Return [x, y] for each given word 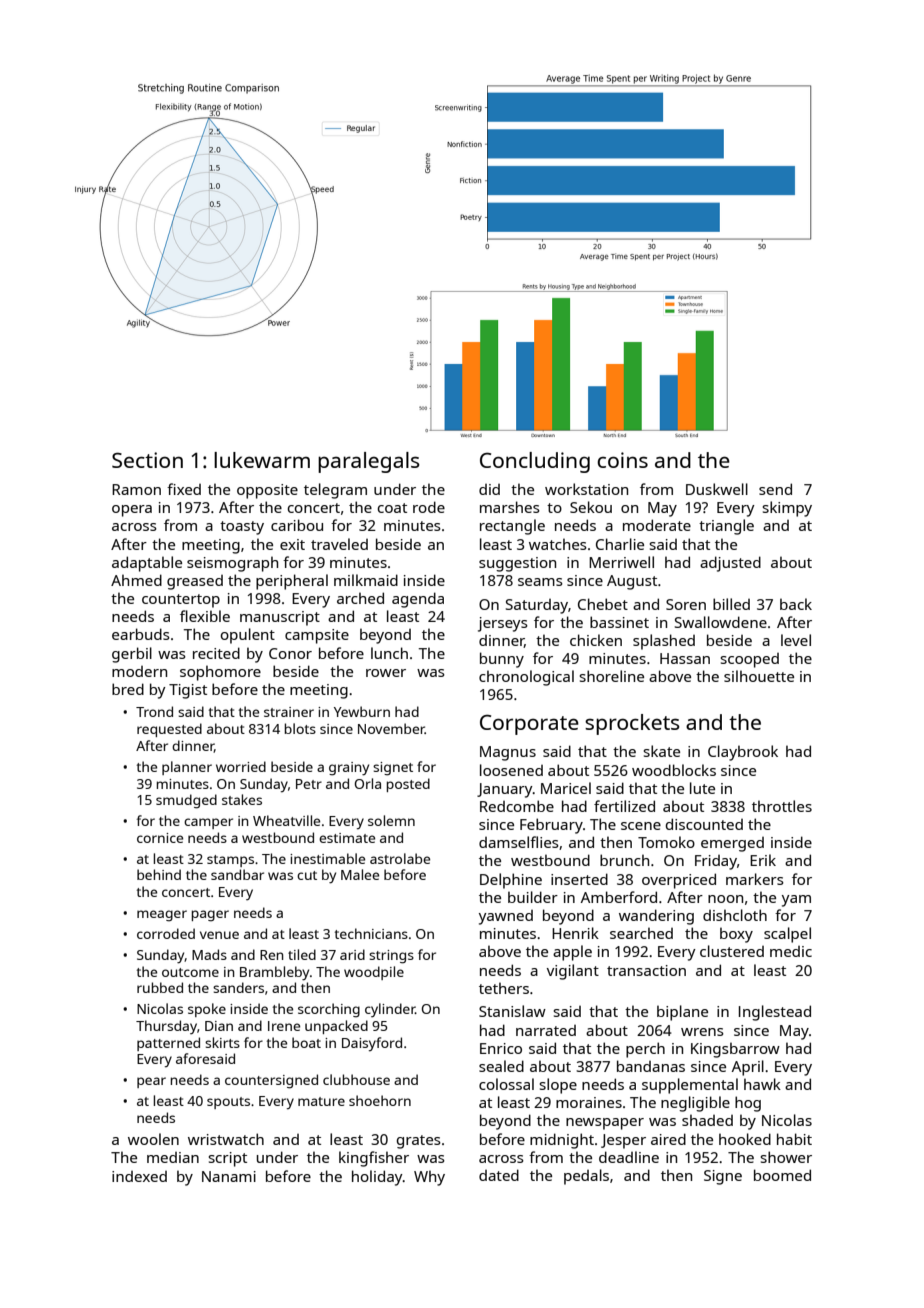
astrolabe [400, 858]
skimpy [787, 509]
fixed [184, 489]
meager [162, 916]
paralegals [369, 462]
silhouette [759, 676]
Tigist [188, 691]
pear [151, 1082]
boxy [736, 935]
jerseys [503, 624]
